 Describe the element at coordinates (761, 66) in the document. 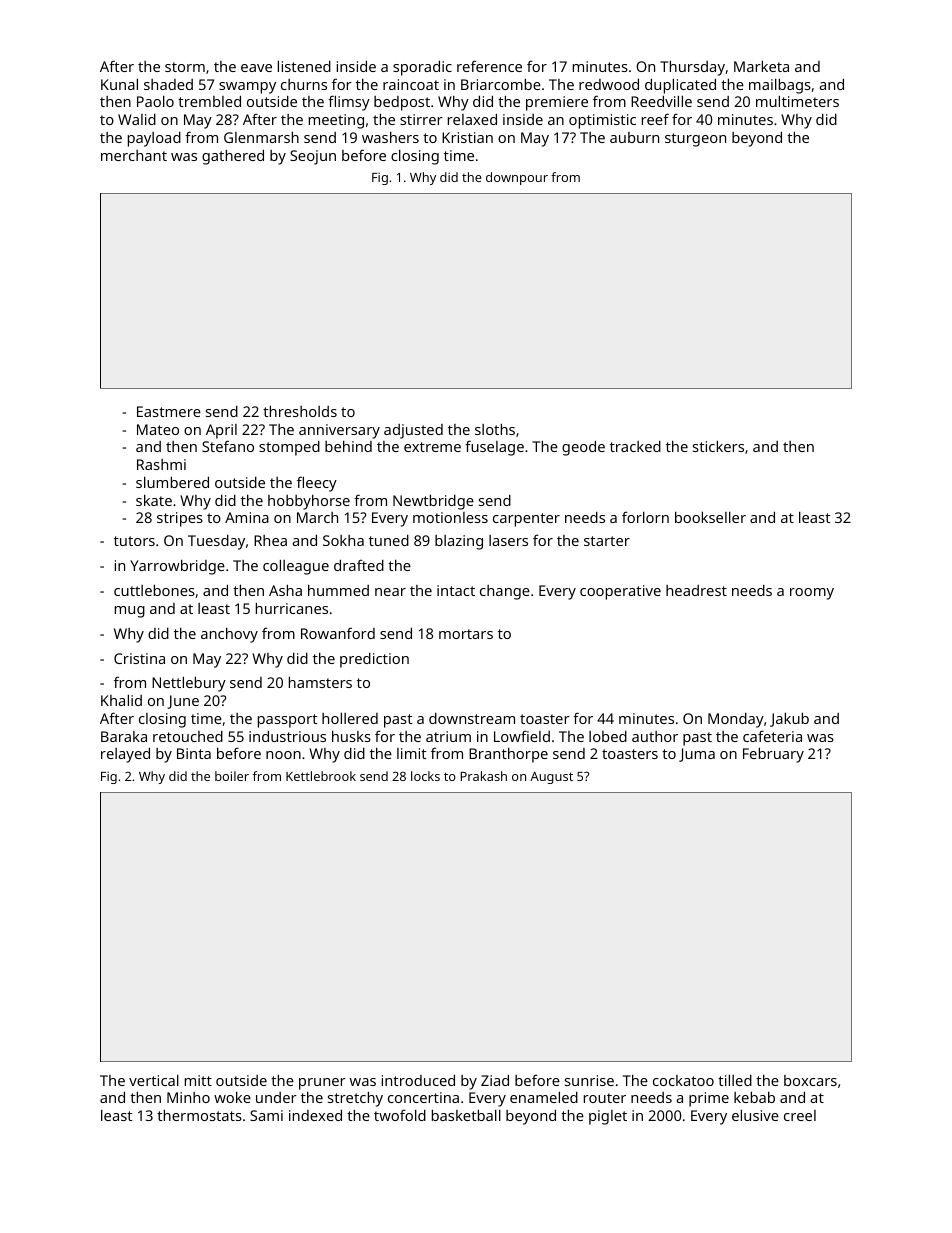

I see `Marketa` at that location.
